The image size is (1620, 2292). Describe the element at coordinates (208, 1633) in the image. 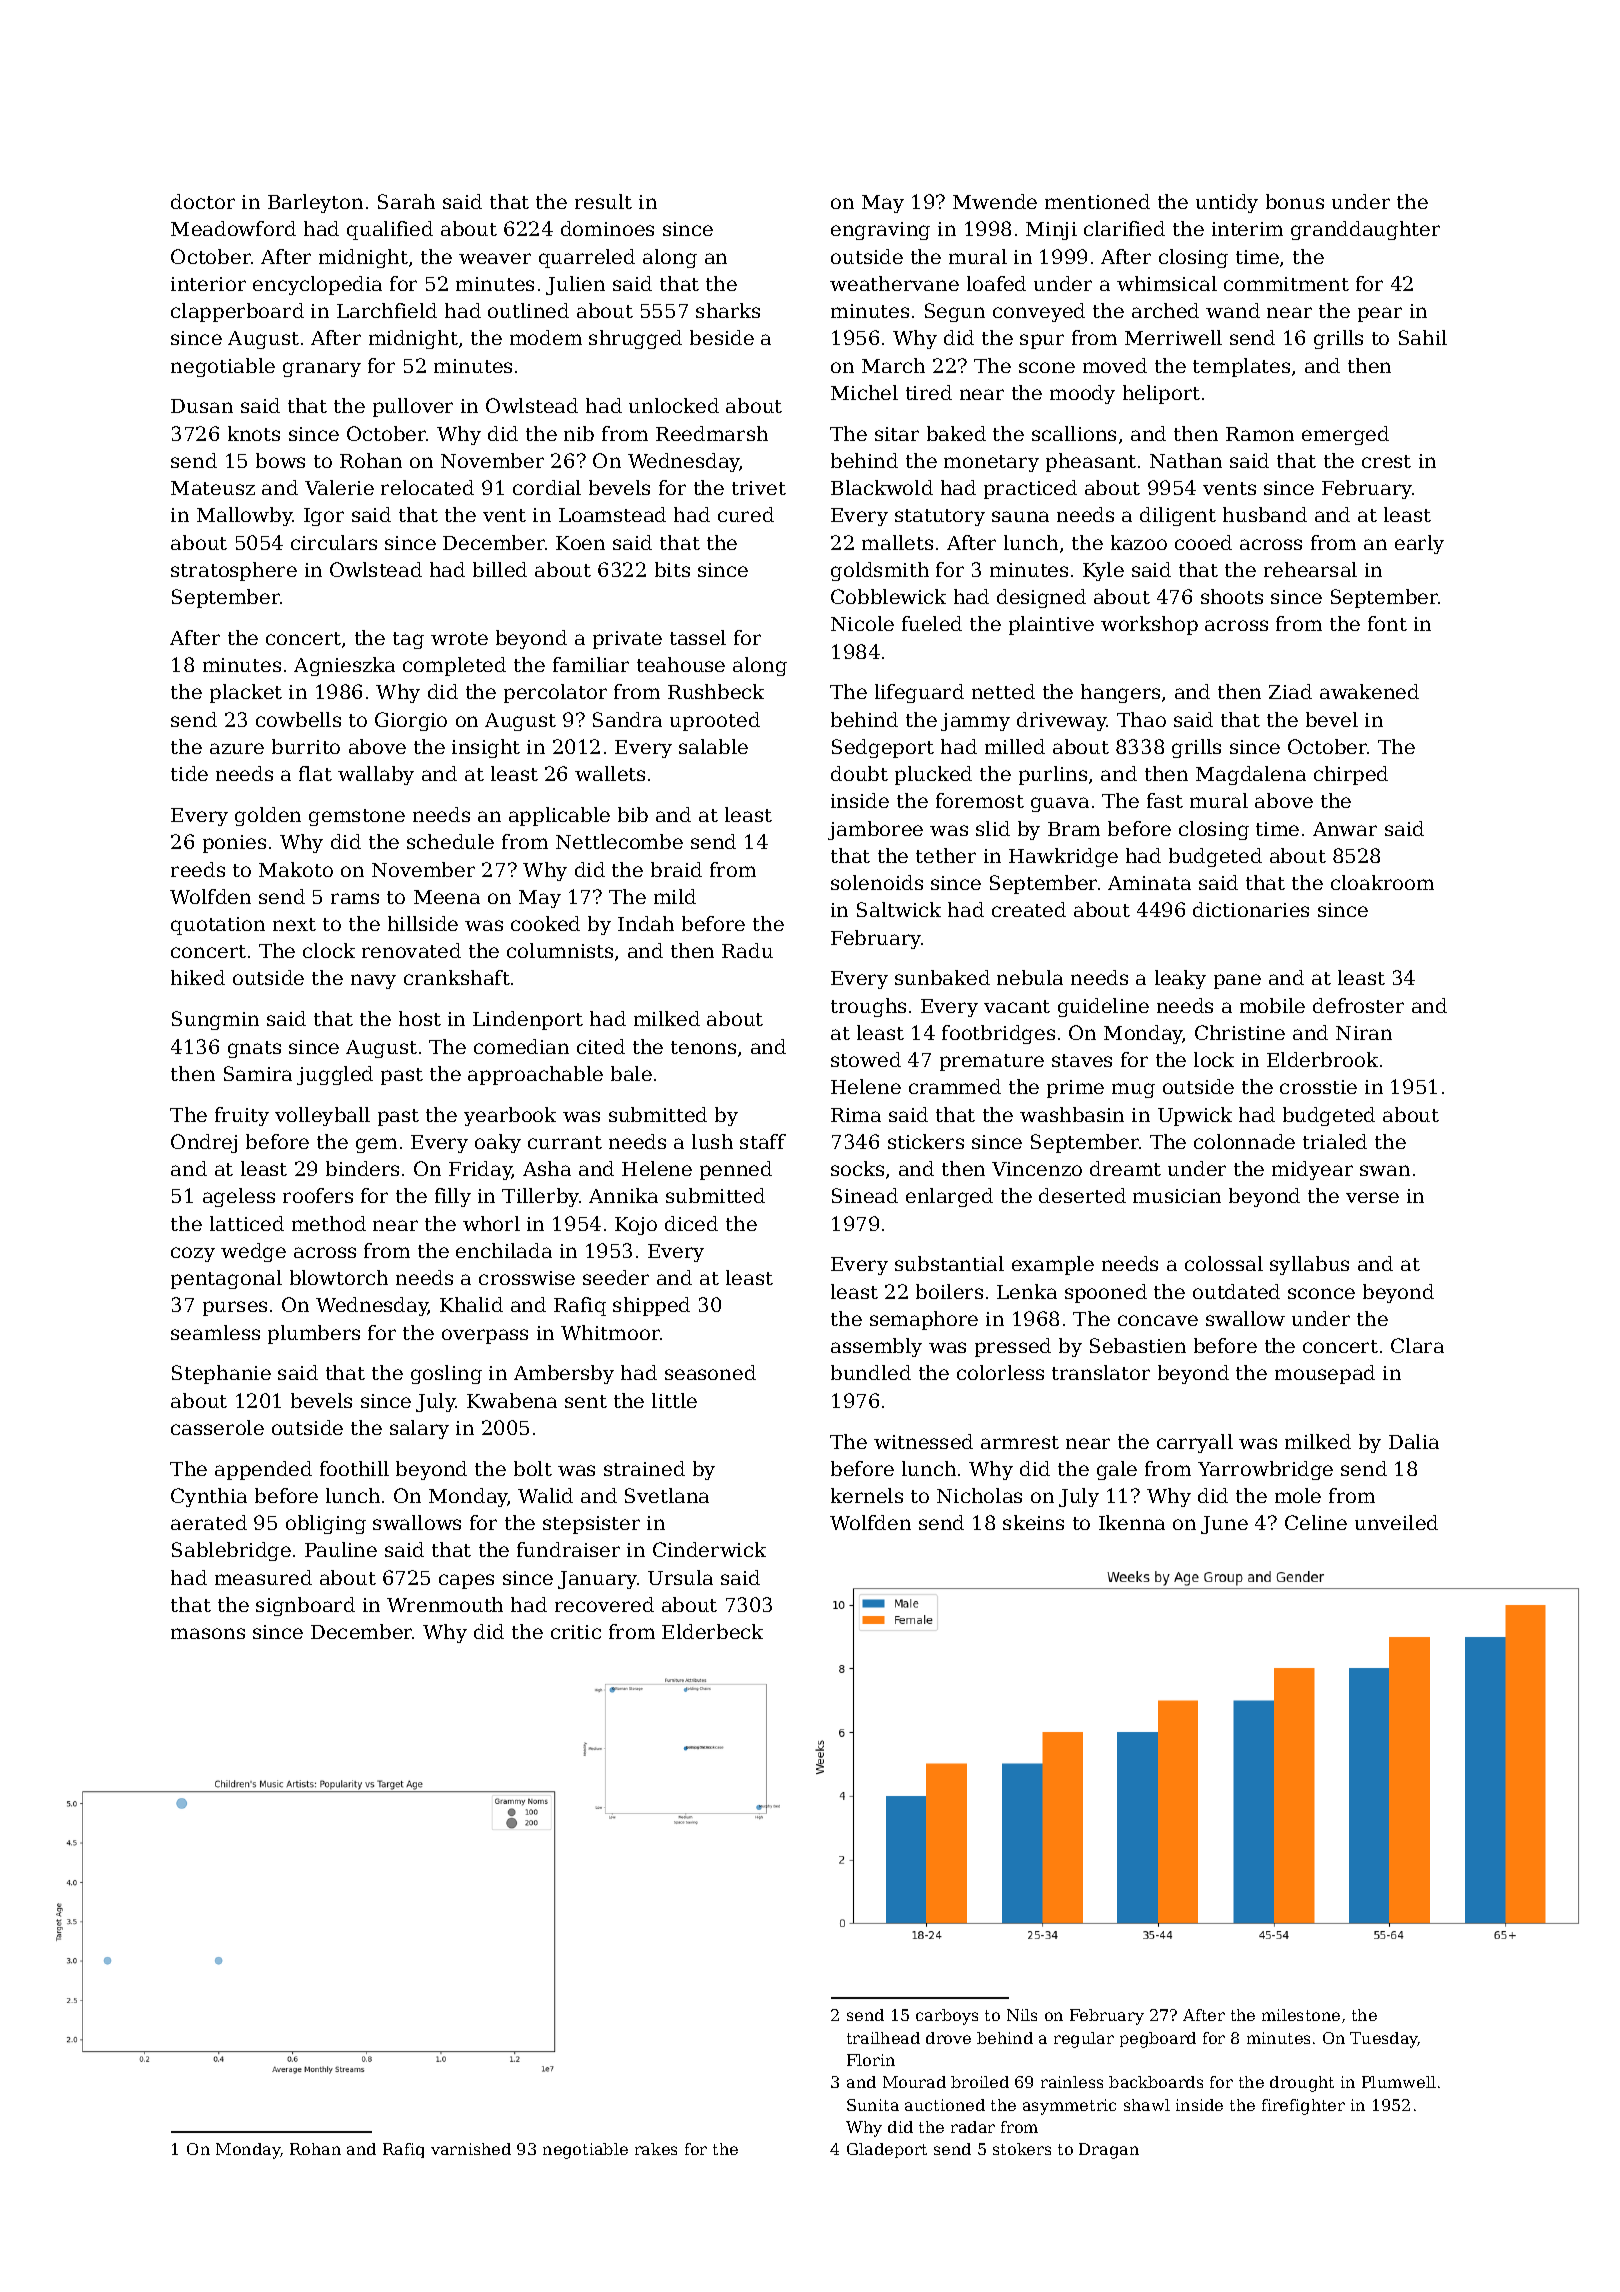

I see `masons` at that location.
